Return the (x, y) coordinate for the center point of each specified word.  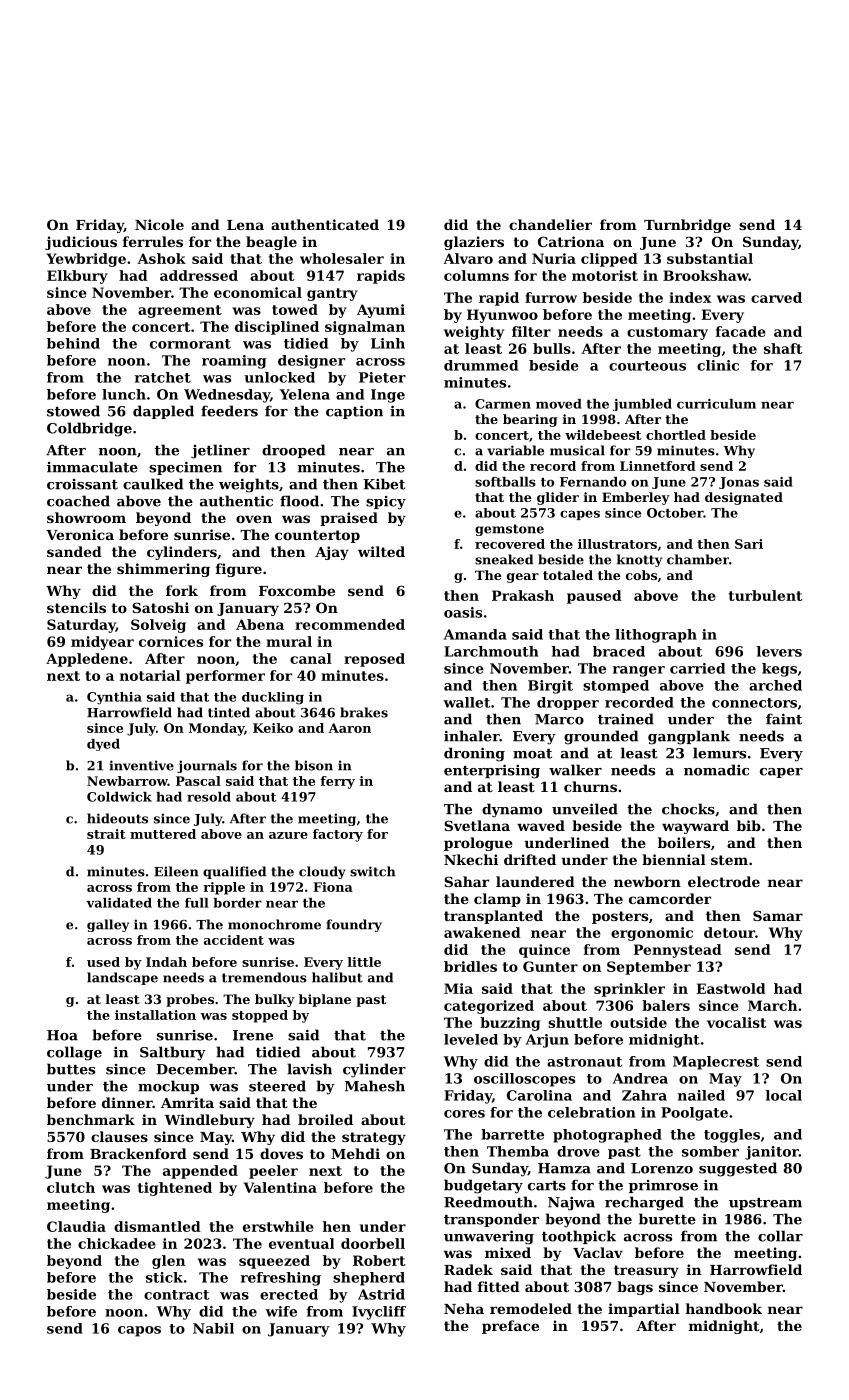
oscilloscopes (524, 1080)
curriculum (716, 404)
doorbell (373, 1243)
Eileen (176, 871)
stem (729, 860)
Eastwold (731, 988)
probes (190, 1000)
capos (139, 1331)
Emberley (636, 498)
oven (254, 519)
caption (354, 412)
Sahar (466, 881)
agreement (180, 311)
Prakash (523, 595)
